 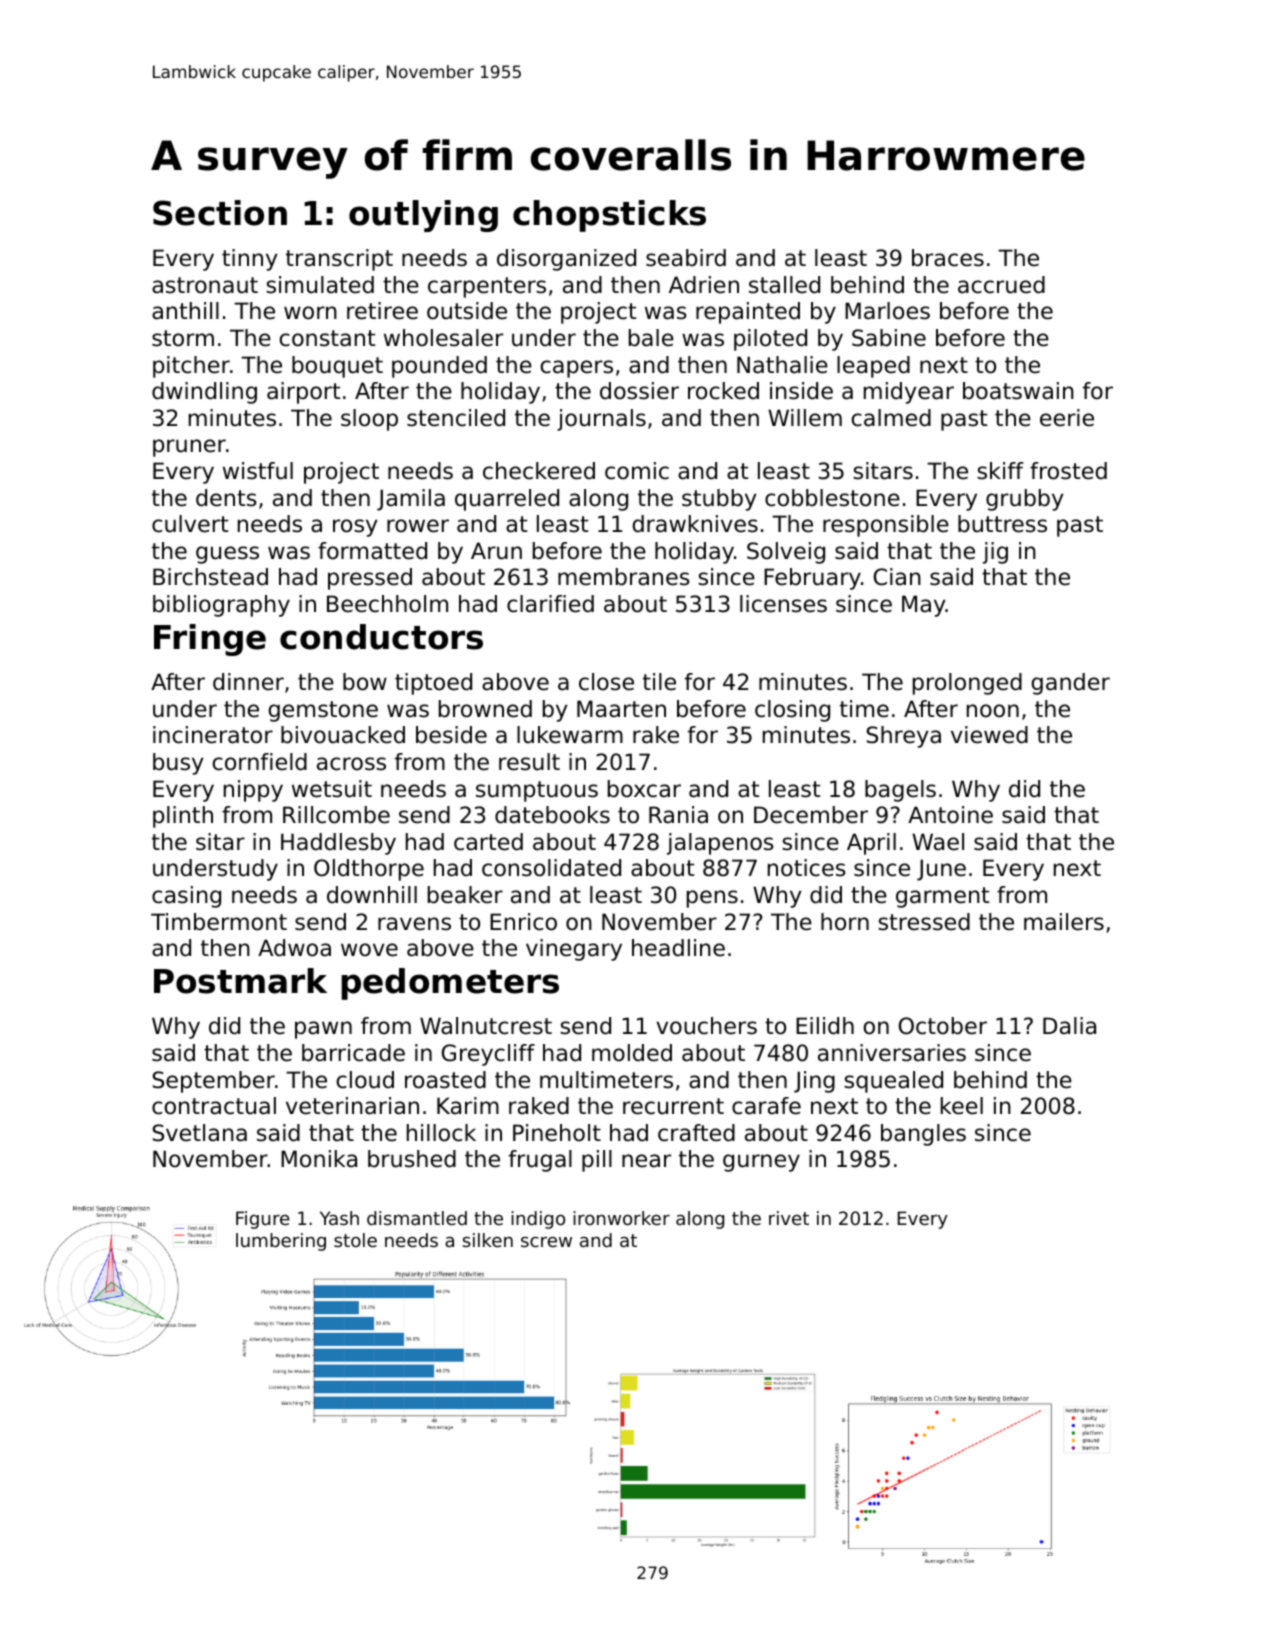 I want to click on stole, so click(x=355, y=1240).
